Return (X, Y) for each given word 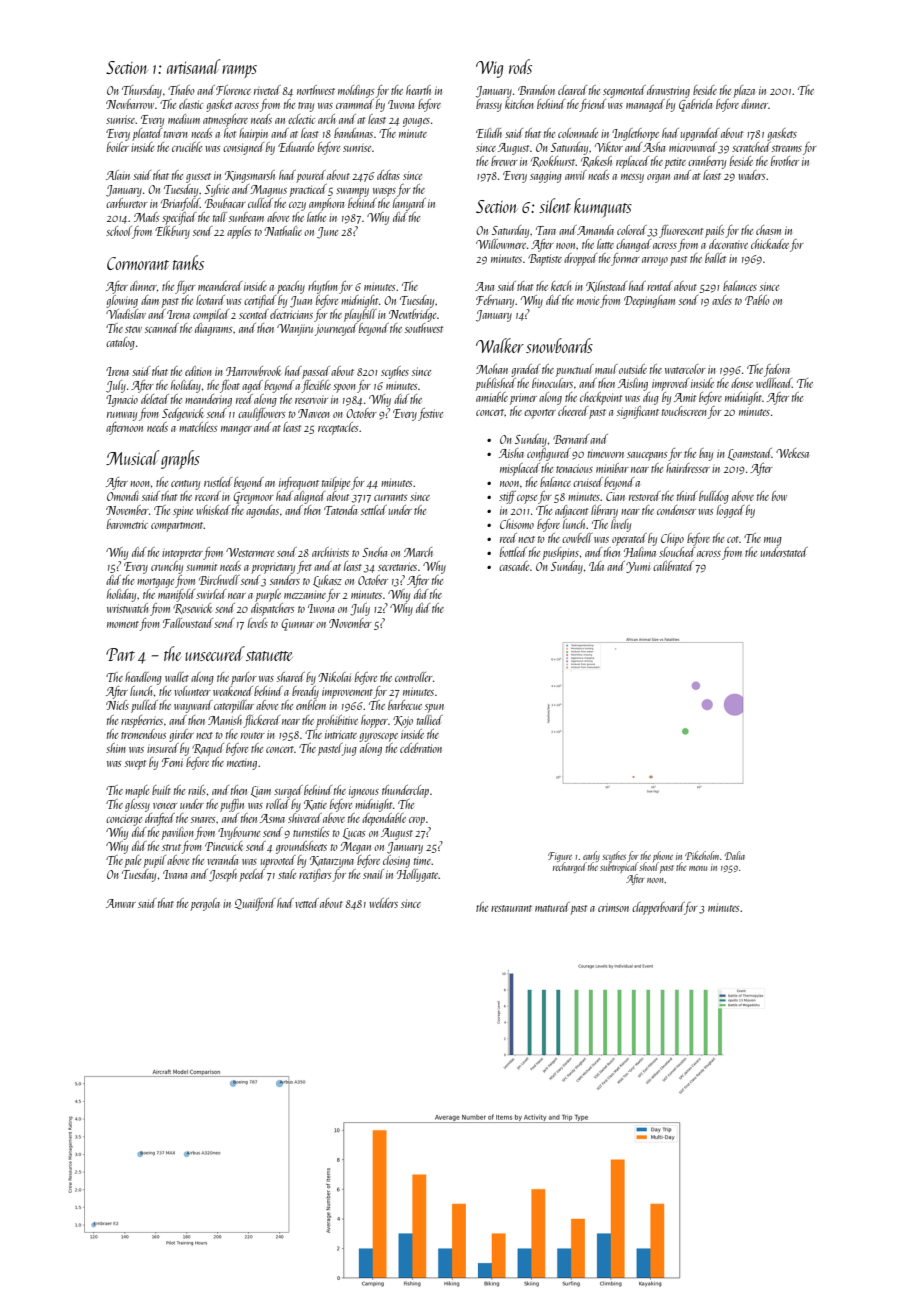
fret (304, 567)
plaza (744, 91)
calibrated (673, 566)
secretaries (397, 566)
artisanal (193, 66)
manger (236, 430)
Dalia (735, 855)
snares (203, 820)
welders (383, 903)
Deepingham (649, 301)
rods (520, 66)
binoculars (552, 383)
